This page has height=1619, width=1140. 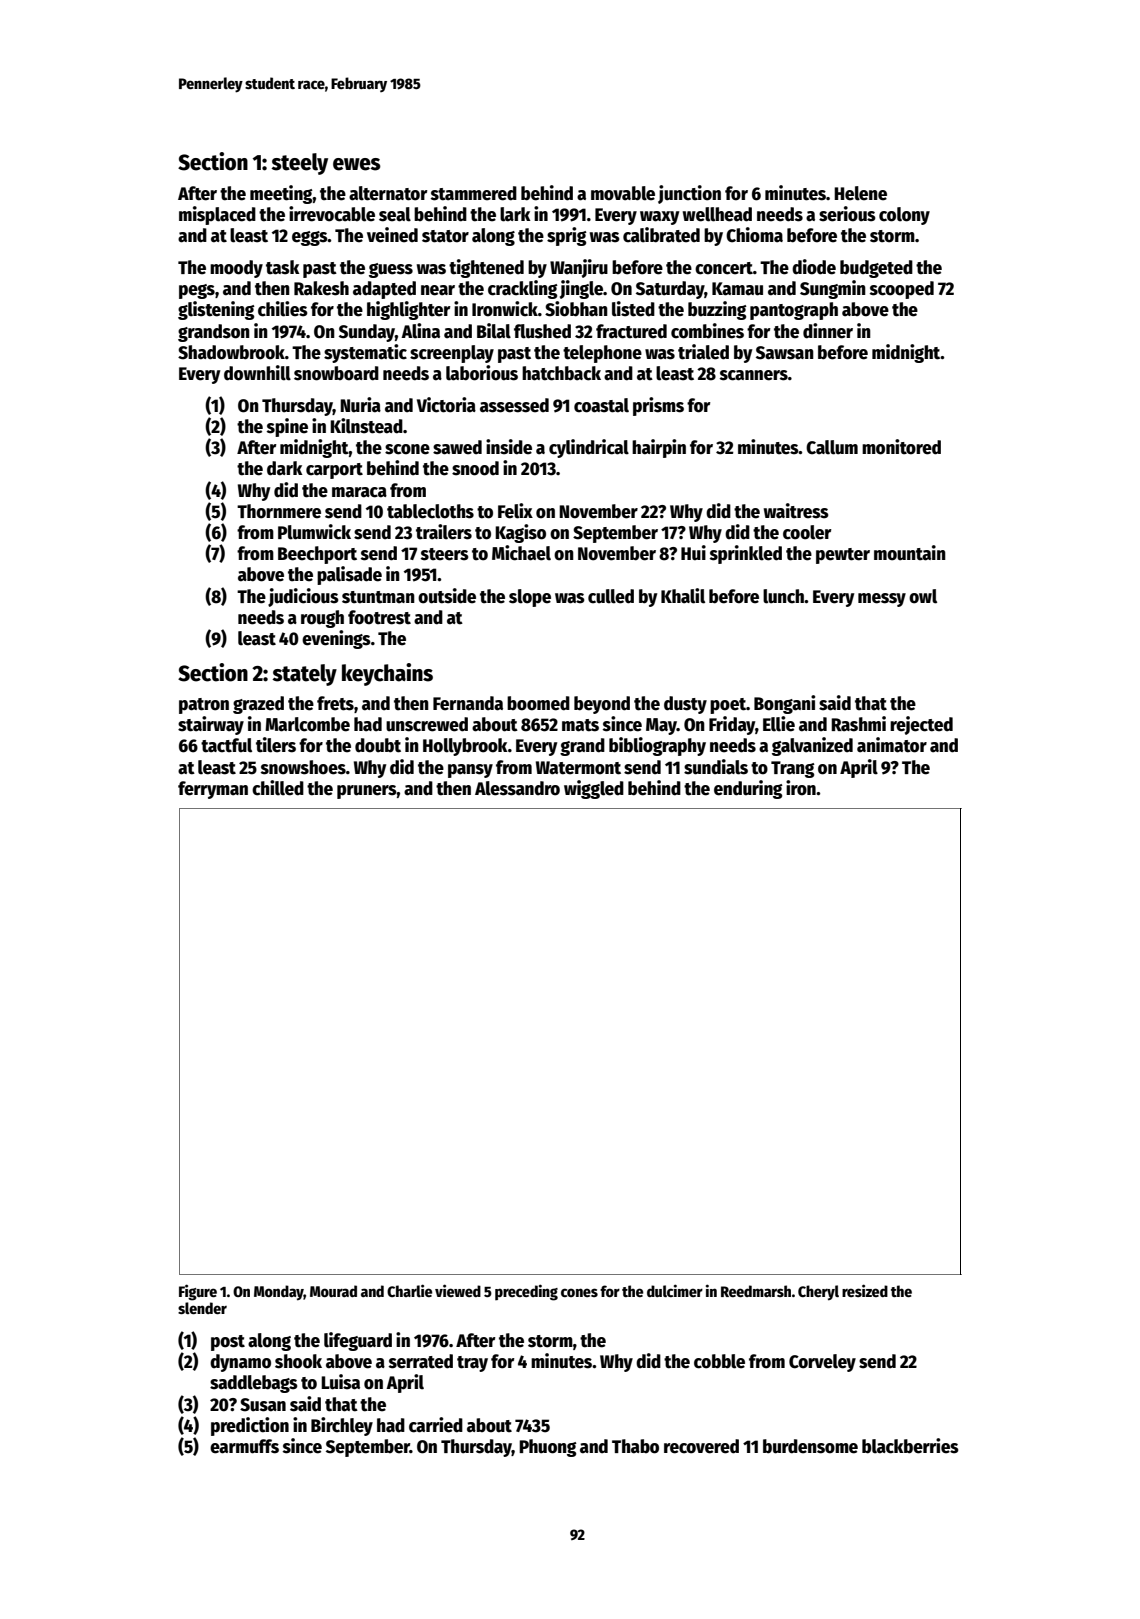 I want to click on owl, so click(x=923, y=596).
